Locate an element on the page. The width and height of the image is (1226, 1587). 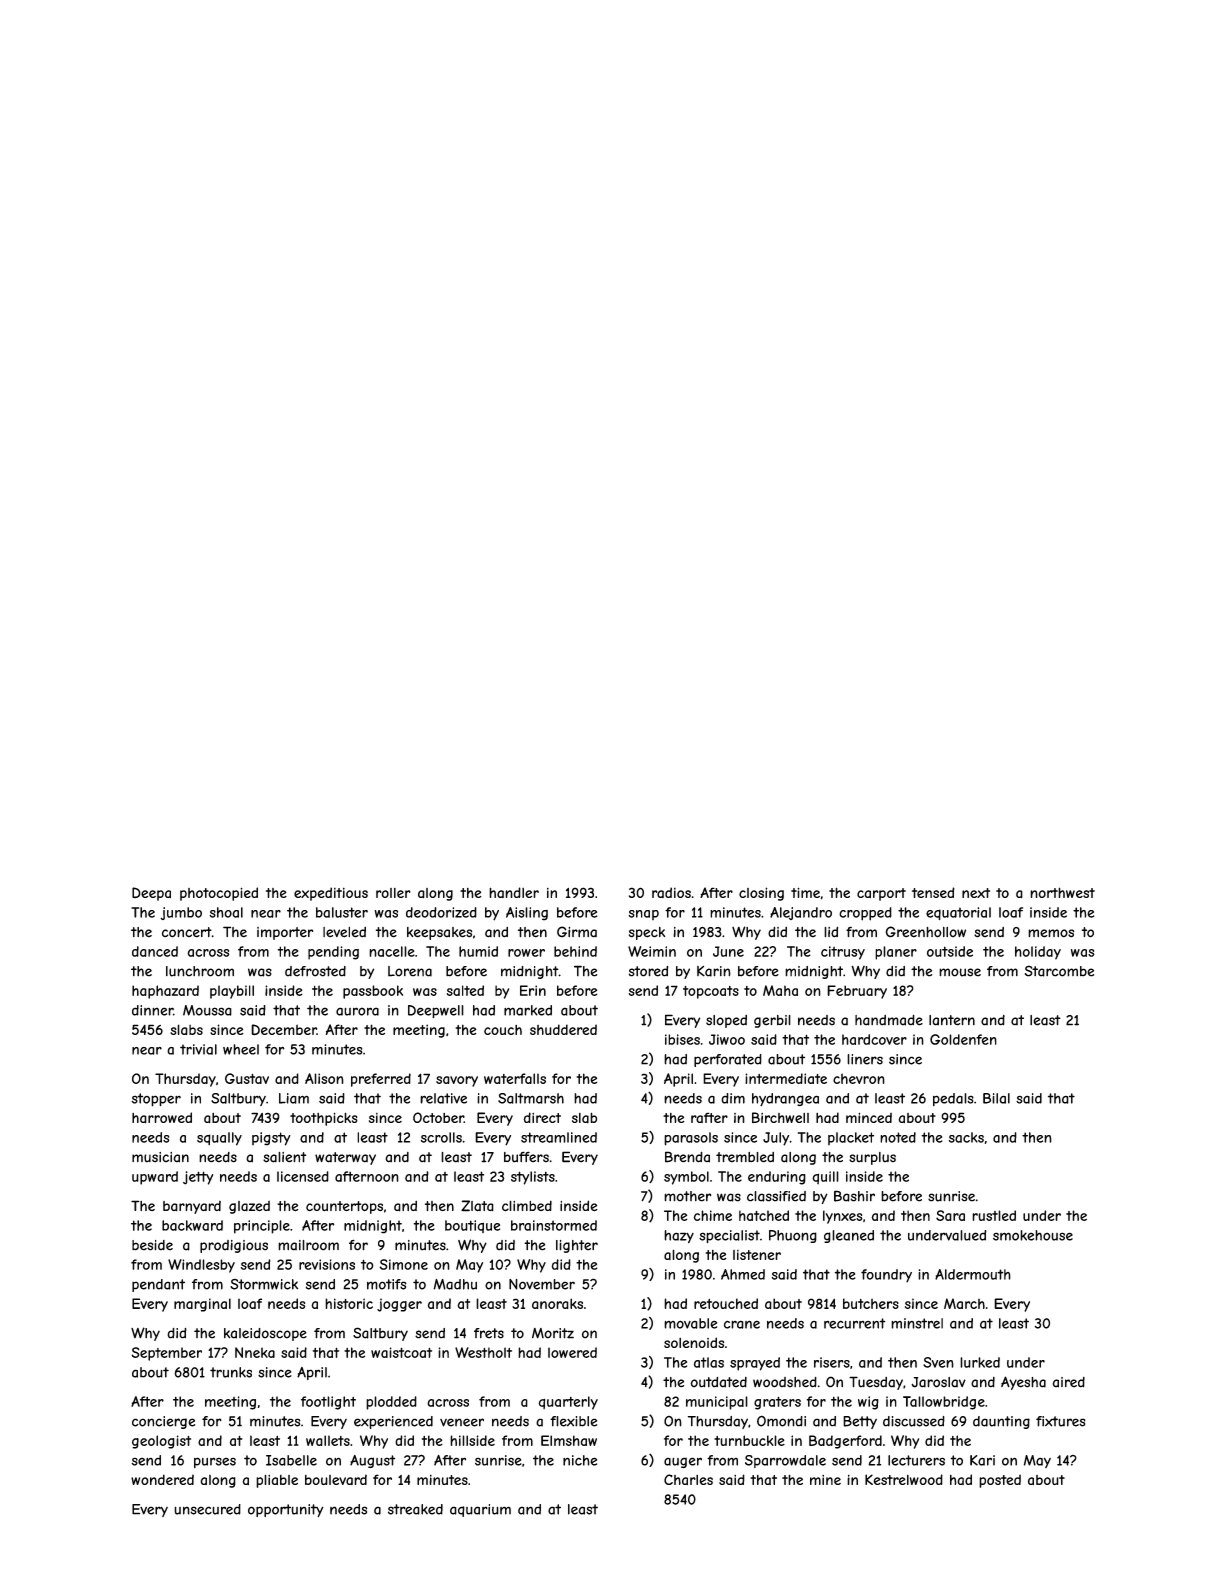
unsecured is located at coordinates (207, 1509).
